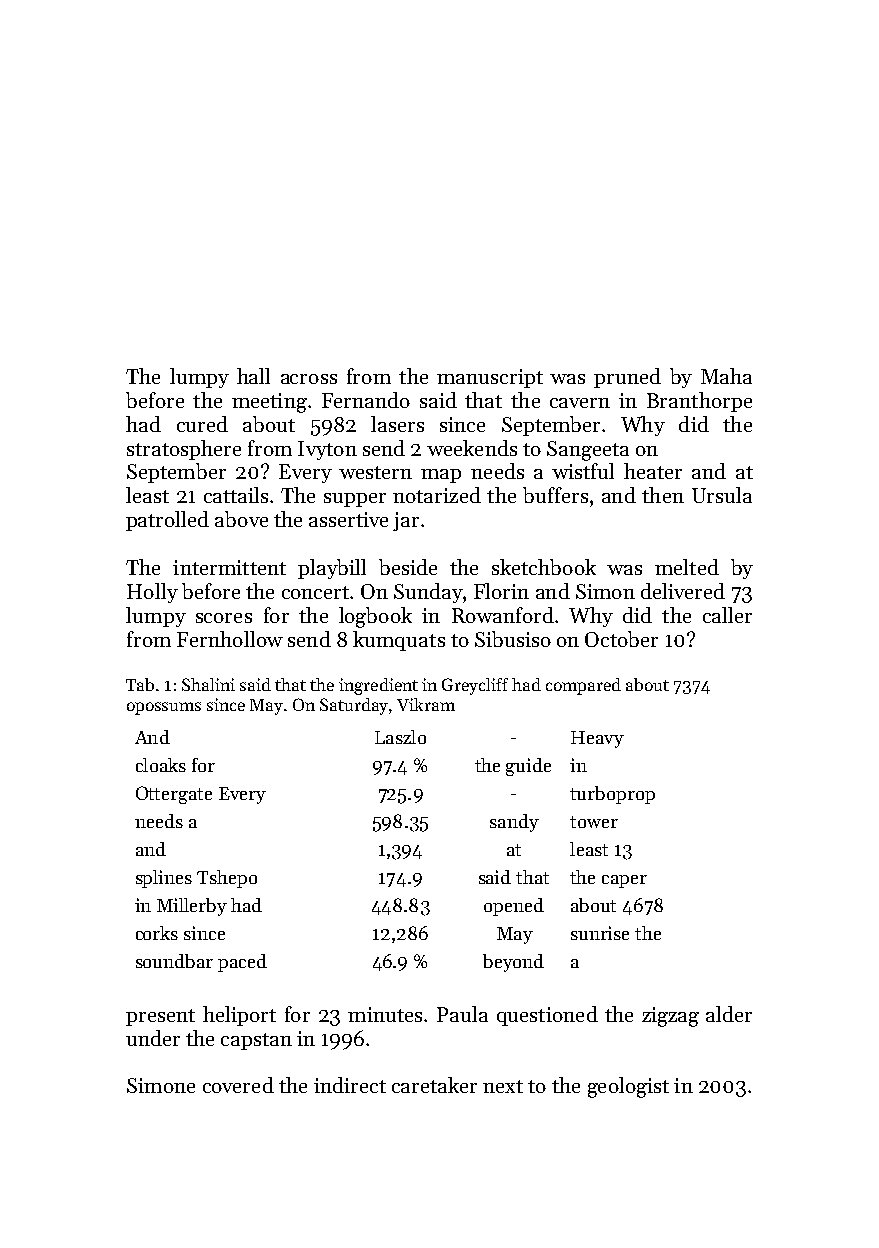 This screenshot has height=1248, width=879. What do you see at coordinates (514, 907) in the screenshot?
I see `opened` at bounding box center [514, 907].
